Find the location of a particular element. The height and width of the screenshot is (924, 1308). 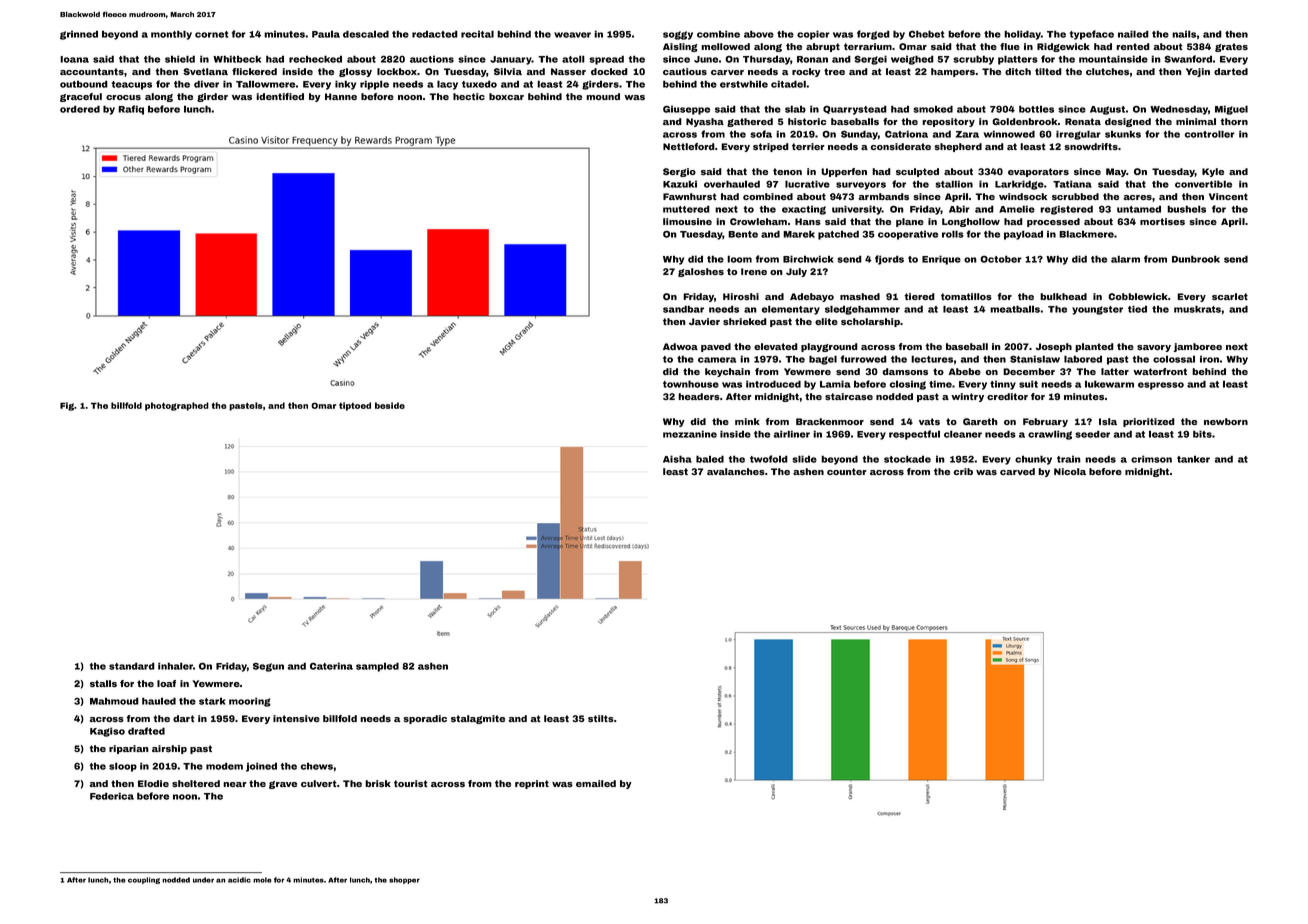

emailed is located at coordinates (596, 783).
